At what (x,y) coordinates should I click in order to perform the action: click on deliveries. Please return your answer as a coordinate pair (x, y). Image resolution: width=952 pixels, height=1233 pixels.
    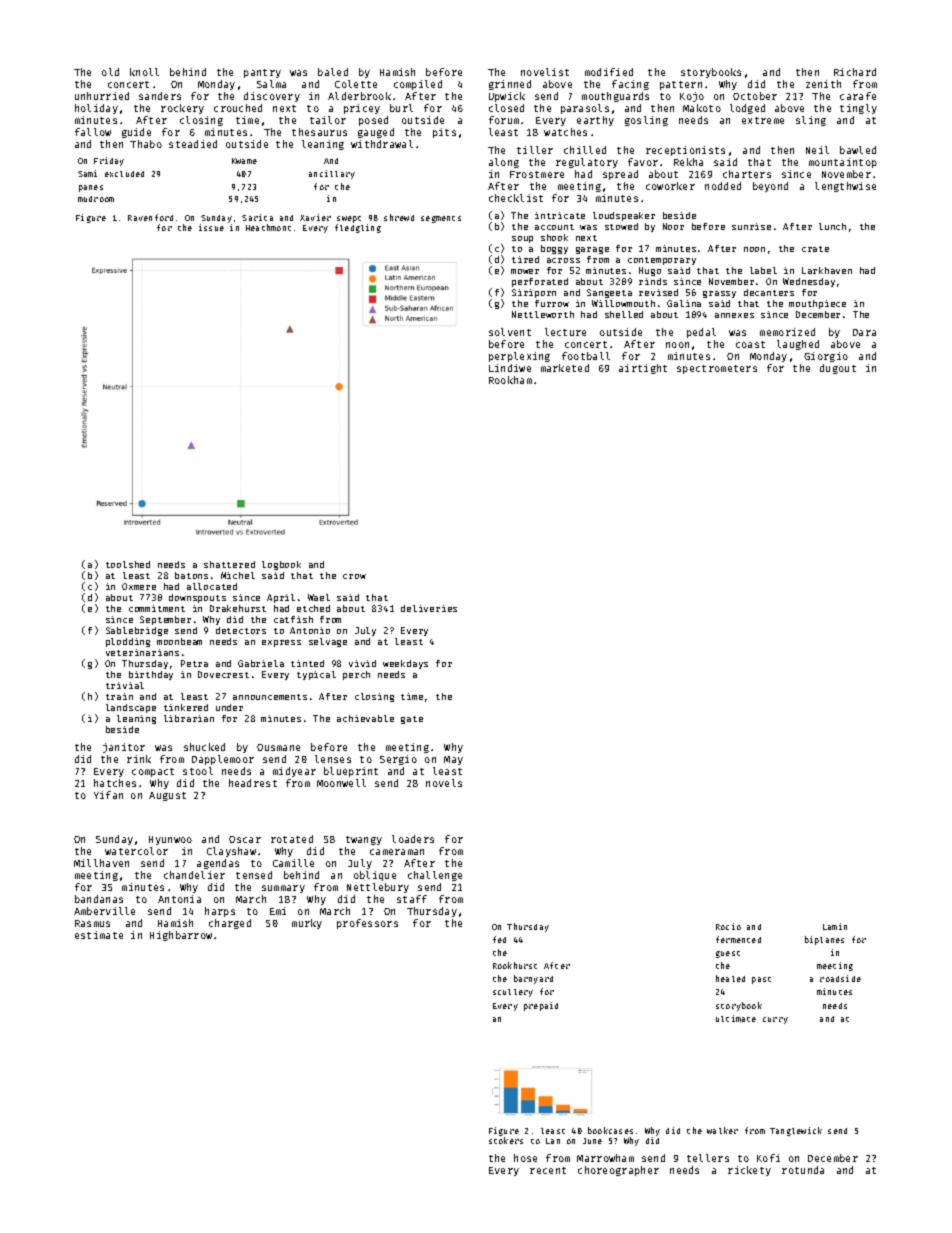
    Looking at the image, I should click on (429, 608).
